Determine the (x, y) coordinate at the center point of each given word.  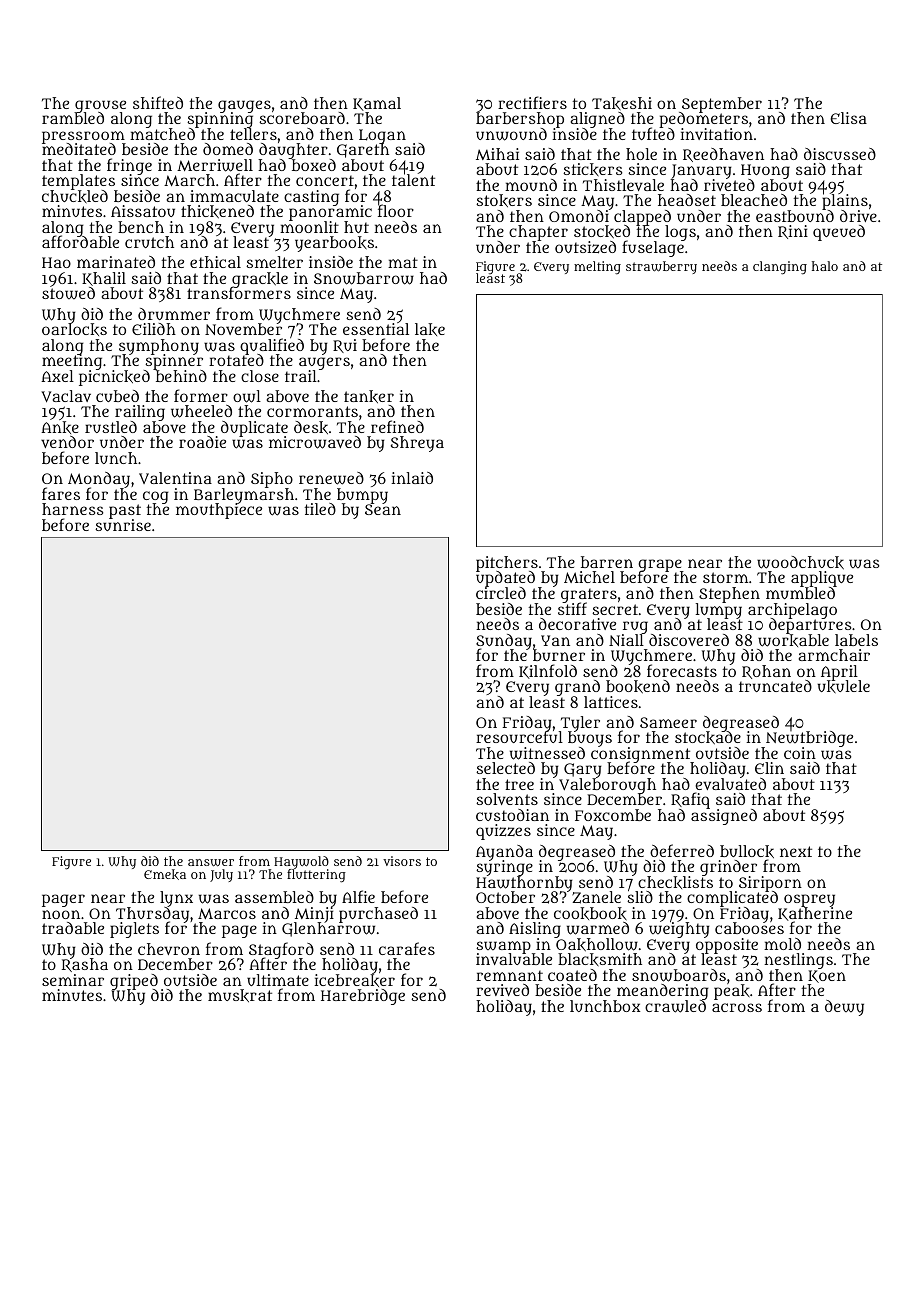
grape (661, 565)
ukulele (844, 687)
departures (810, 626)
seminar (73, 980)
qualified (272, 347)
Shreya (417, 444)
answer (211, 862)
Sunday (504, 642)
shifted (158, 102)
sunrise (123, 525)
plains (845, 202)
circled (501, 593)
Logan (382, 136)
